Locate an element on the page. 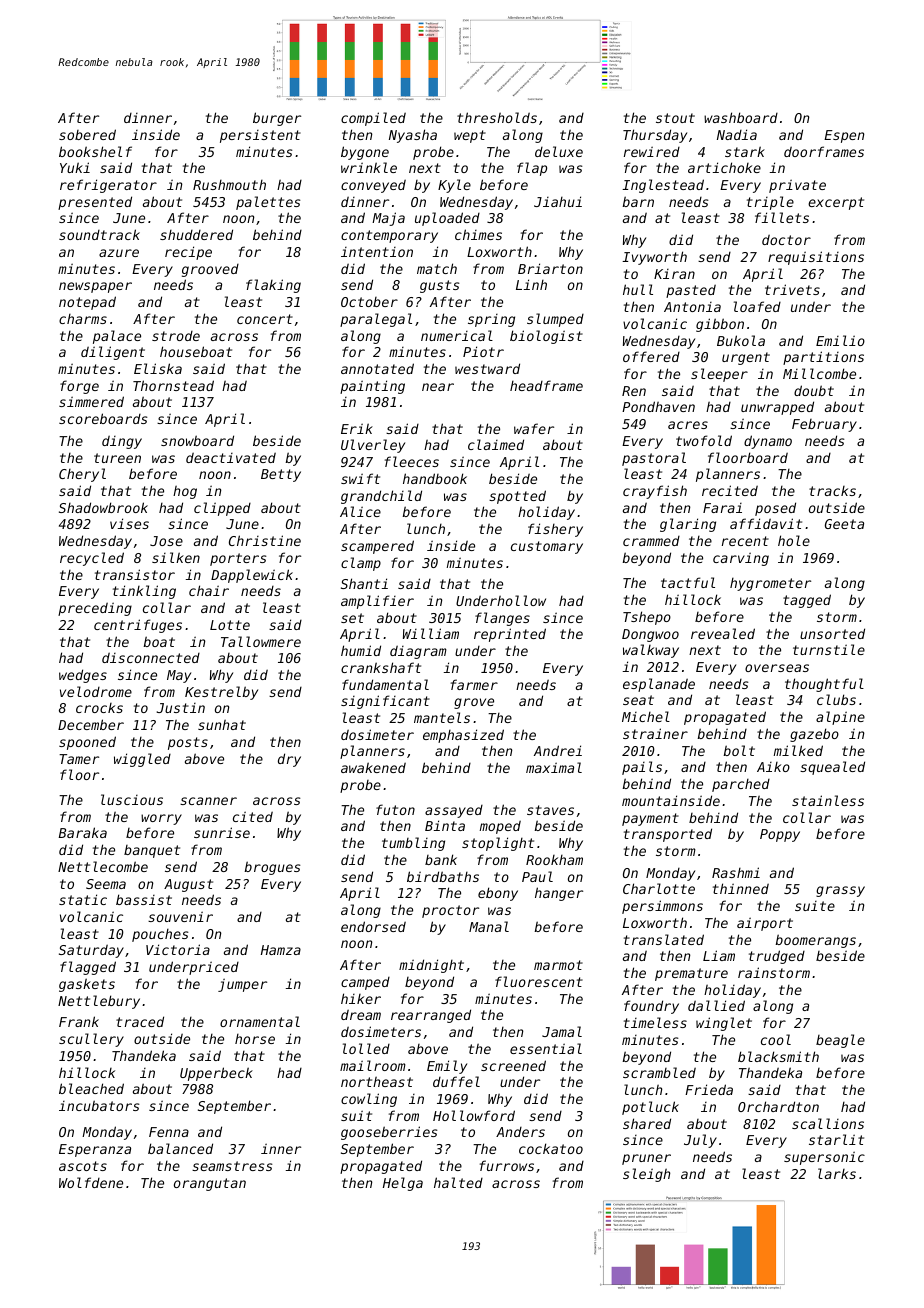  Helga is located at coordinates (403, 1184).
